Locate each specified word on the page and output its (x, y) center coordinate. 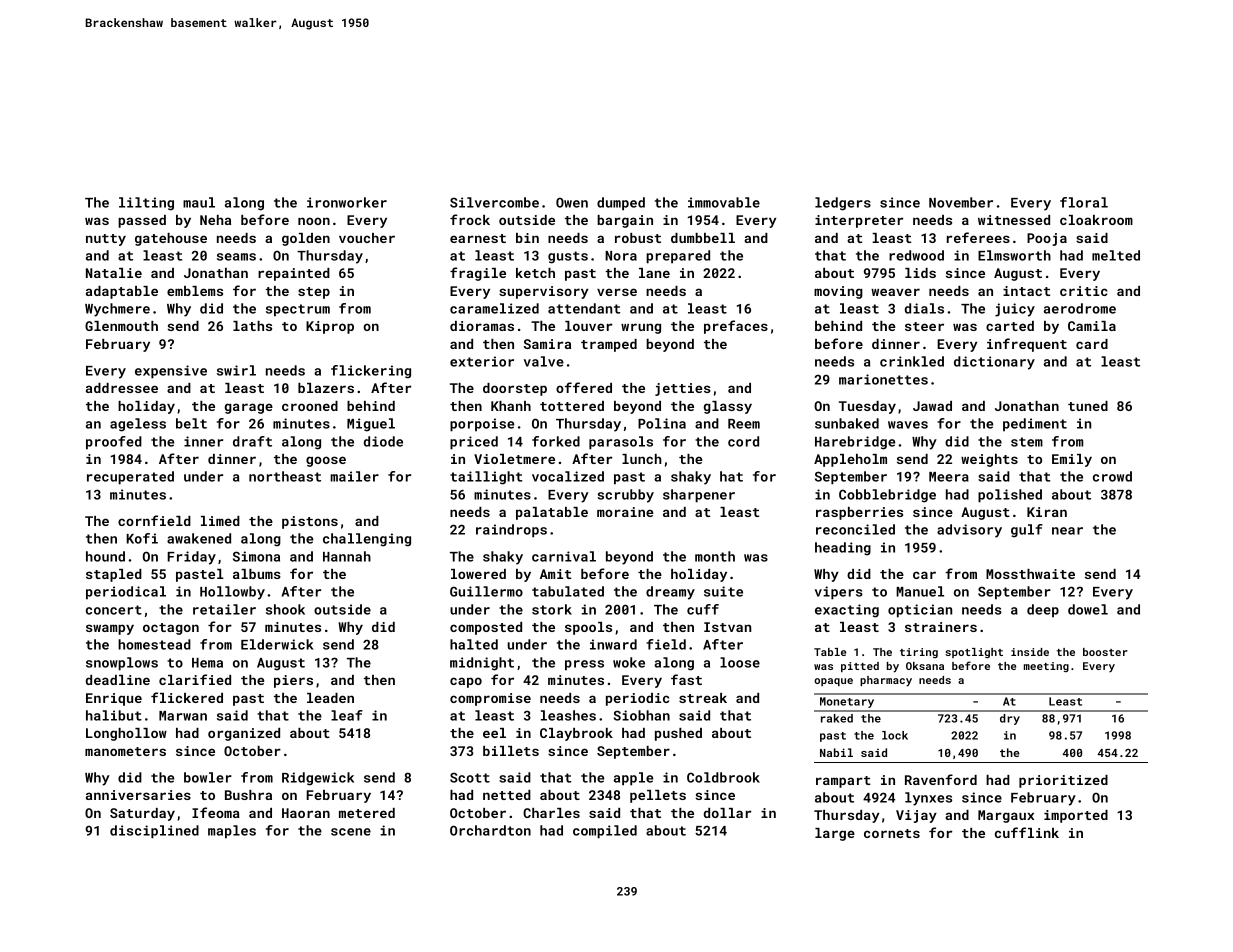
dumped (621, 204)
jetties (683, 389)
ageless (138, 425)
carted (1010, 326)
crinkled (912, 361)
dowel (1088, 609)
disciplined (154, 832)
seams (236, 257)
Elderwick (277, 644)
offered (584, 387)
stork (552, 609)
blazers (326, 388)
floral (1084, 202)
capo (466, 682)
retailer (224, 609)
